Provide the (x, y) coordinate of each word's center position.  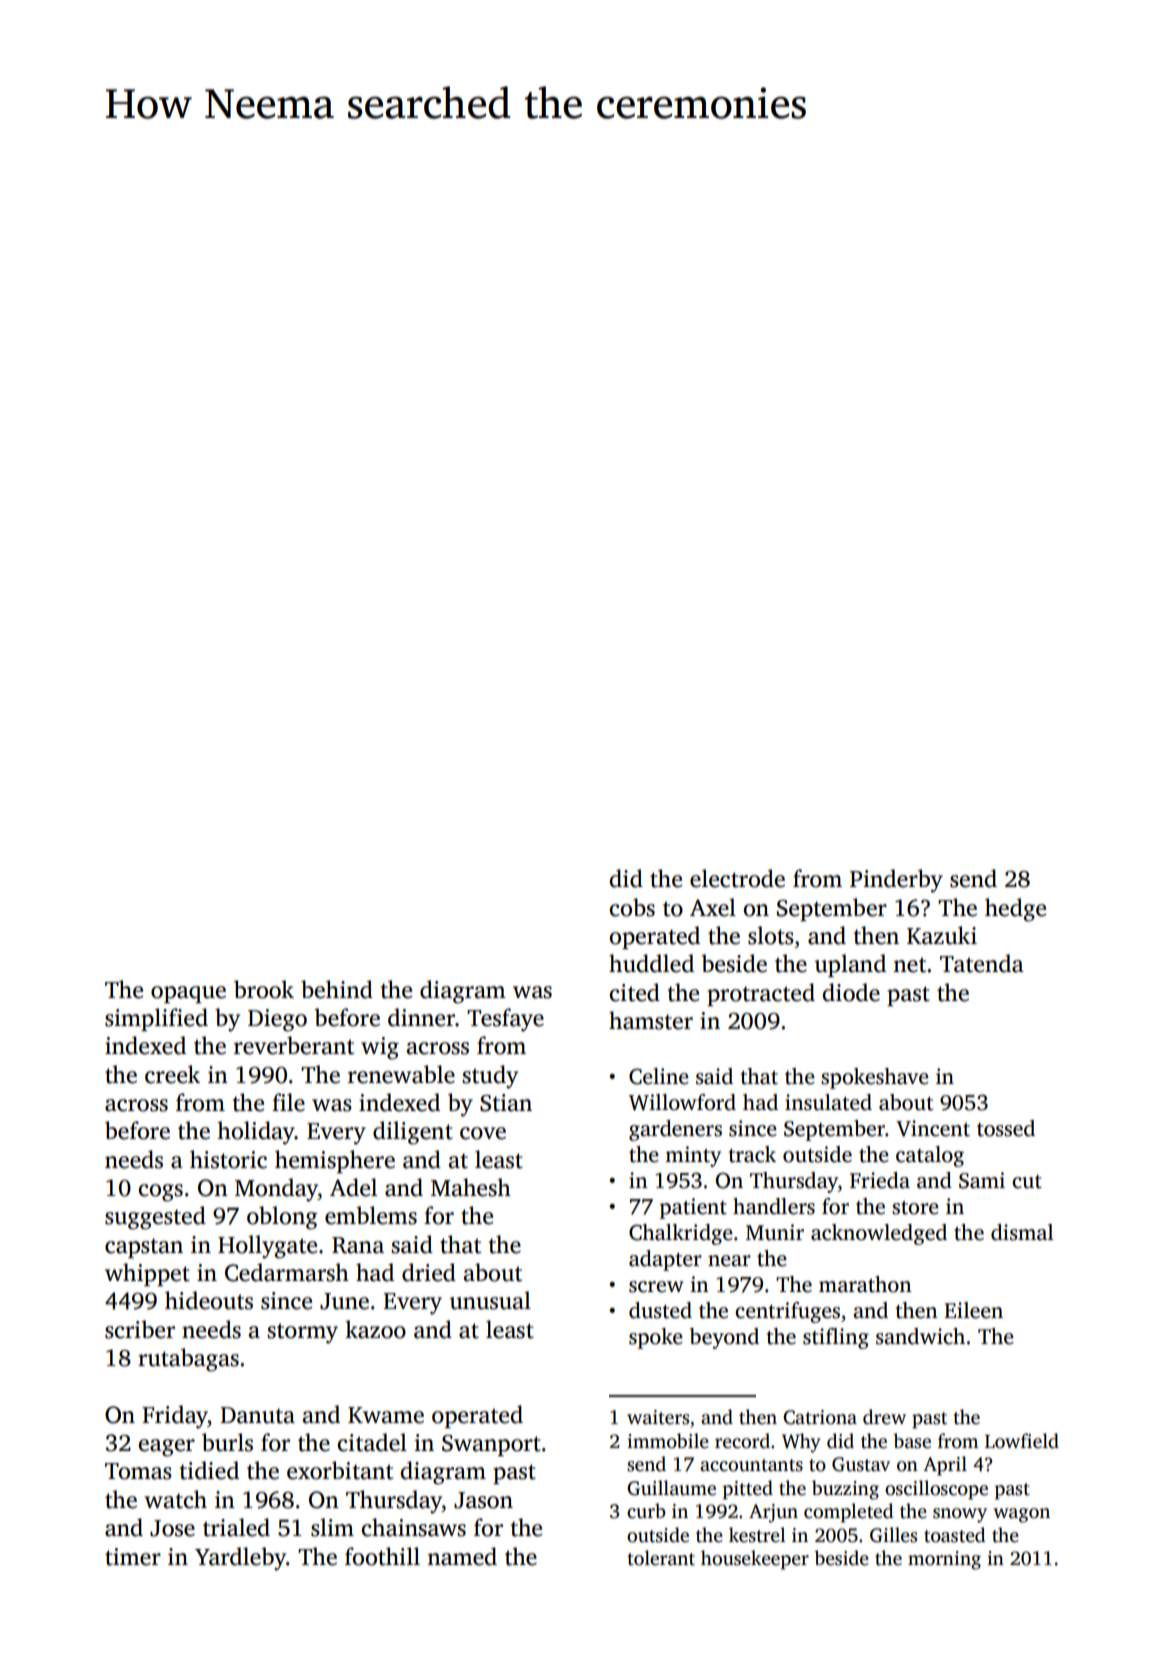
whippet (147, 1274)
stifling (836, 1338)
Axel (713, 907)
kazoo (375, 1329)
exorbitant (340, 1470)
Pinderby (896, 881)
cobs (632, 907)
